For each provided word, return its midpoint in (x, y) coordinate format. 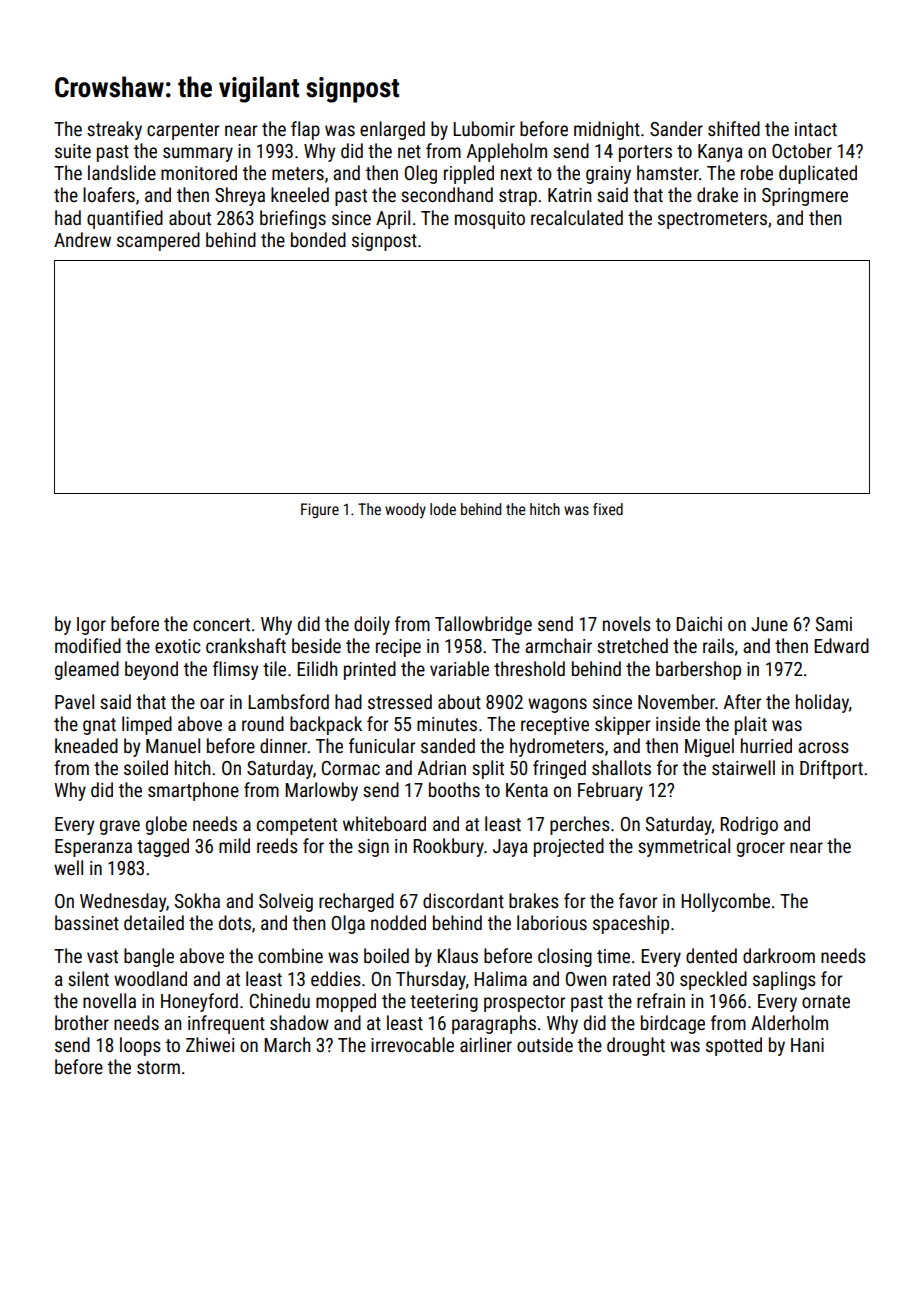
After (742, 701)
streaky (114, 130)
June (769, 624)
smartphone (193, 791)
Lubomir (484, 128)
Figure (320, 510)
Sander (676, 128)
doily (372, 625)
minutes (447, 724)
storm (158, 1067)
